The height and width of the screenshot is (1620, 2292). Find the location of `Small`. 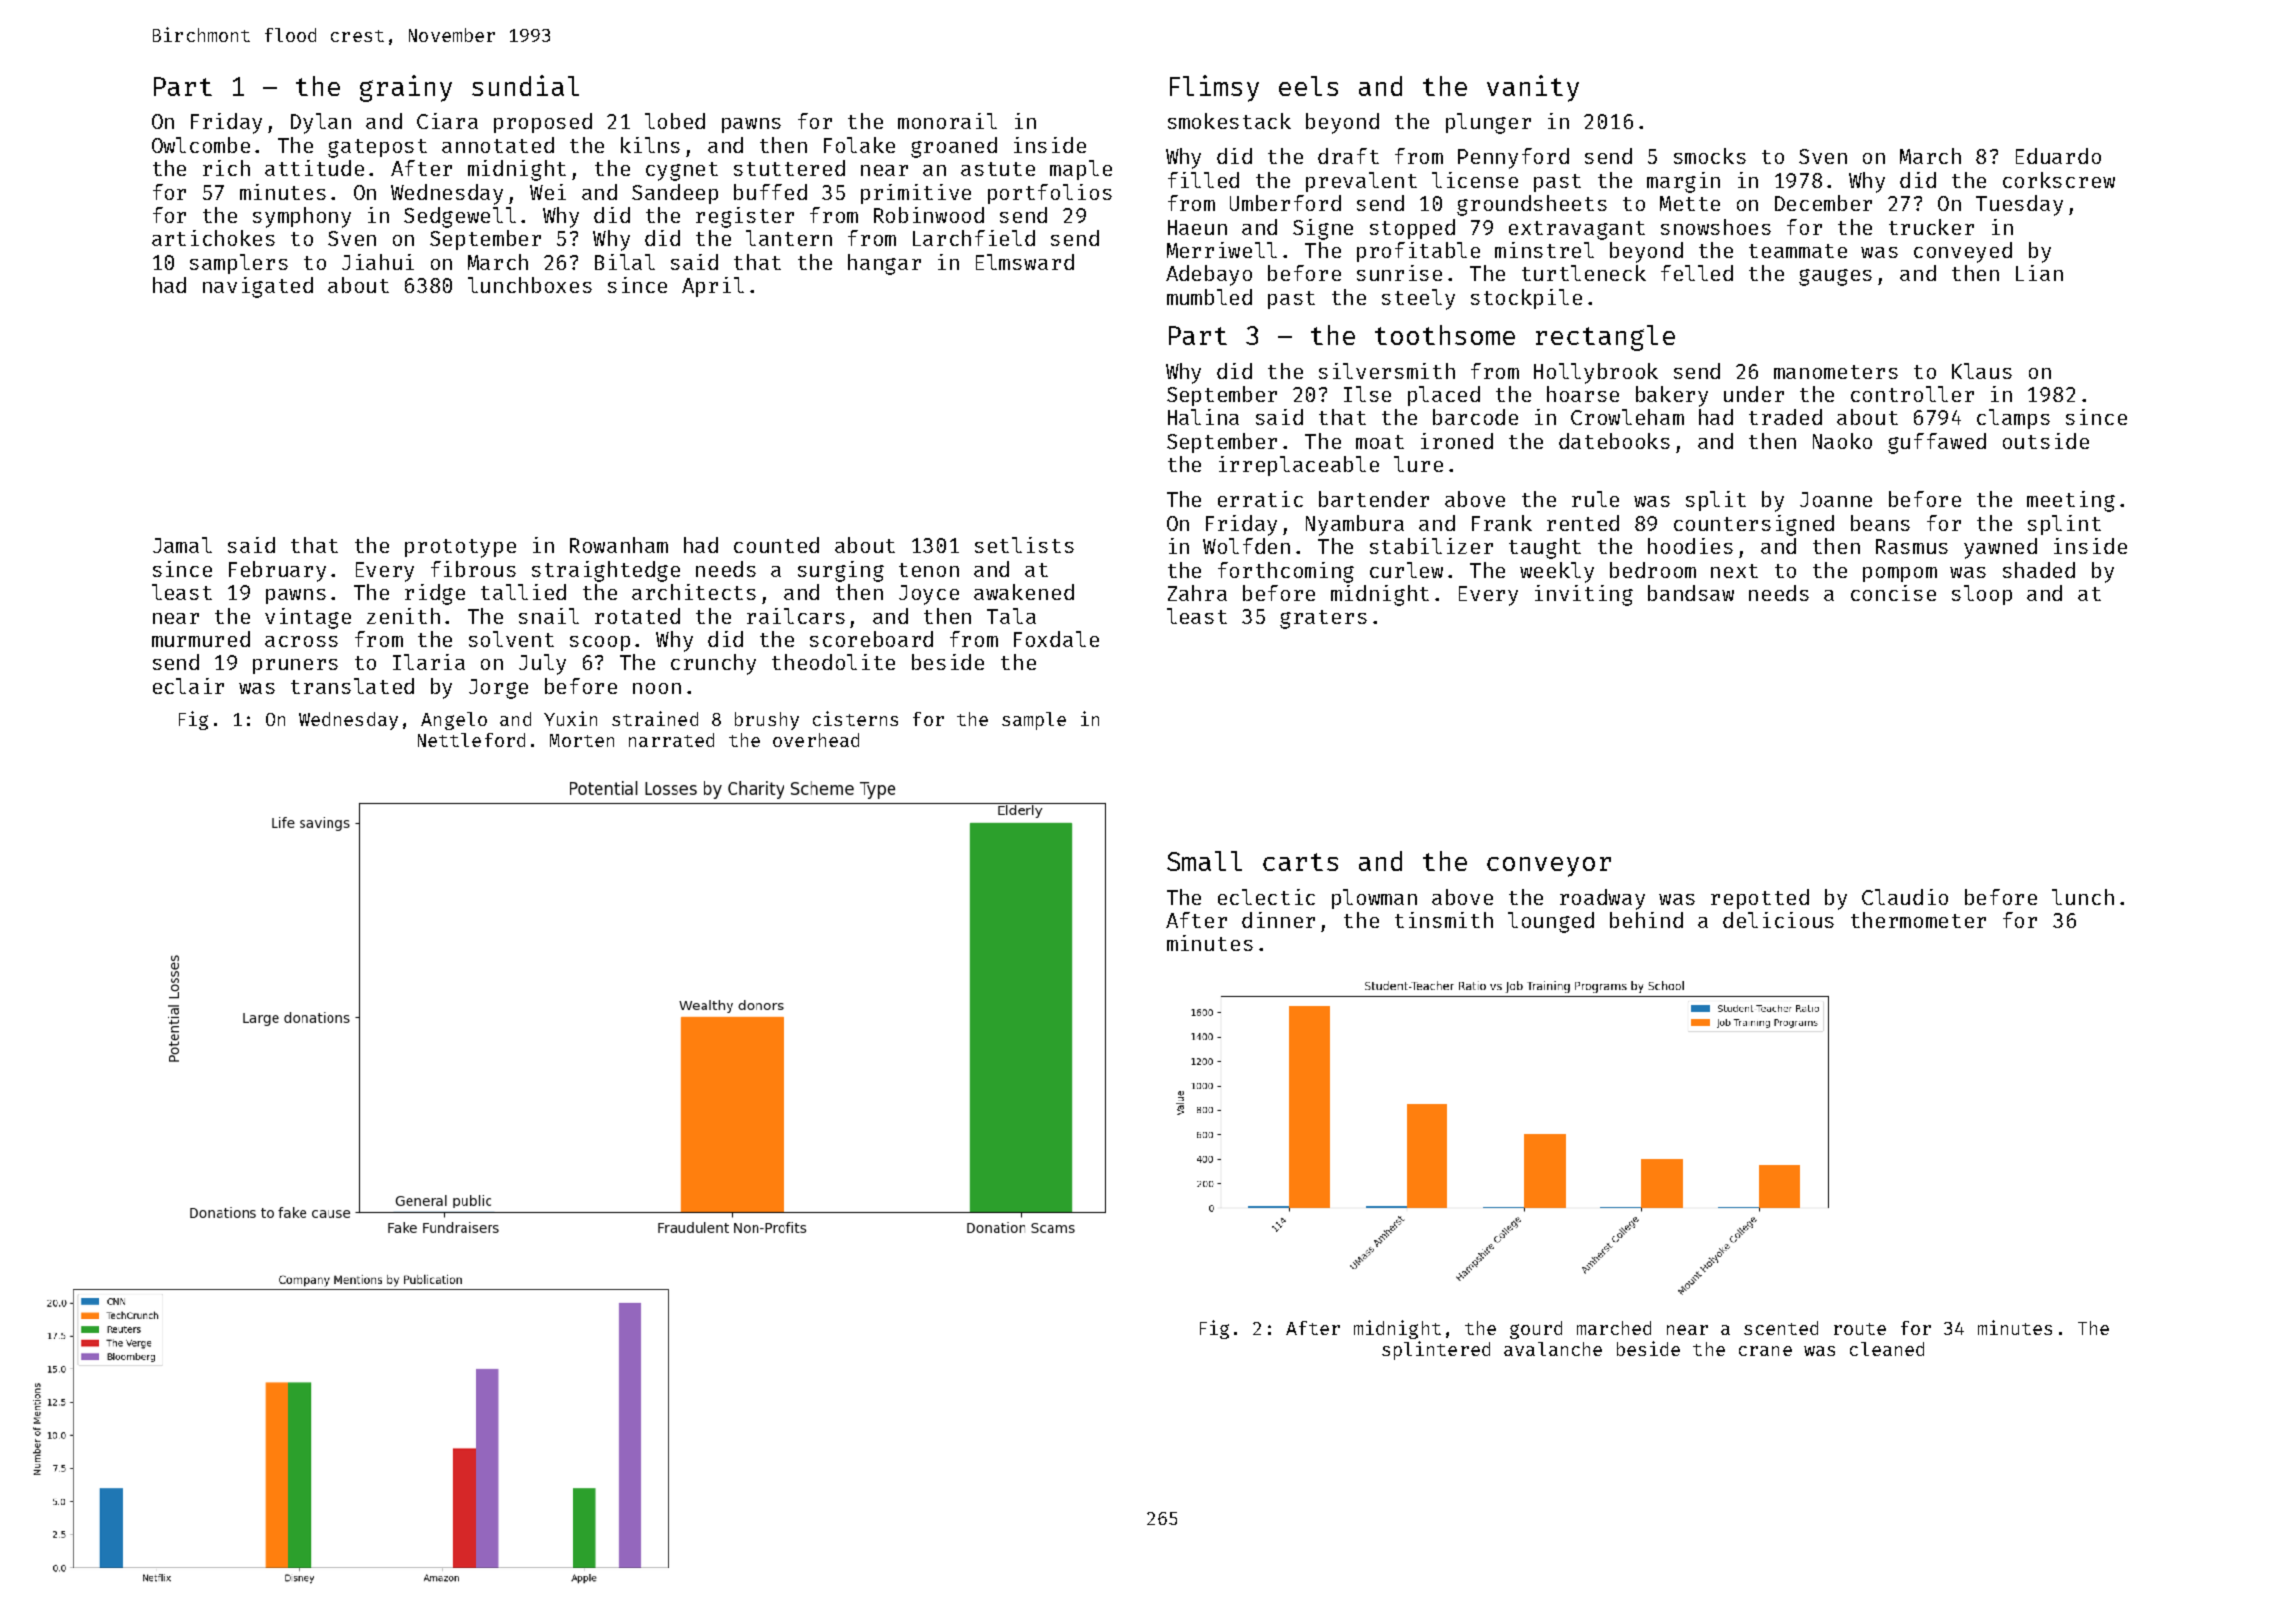

Small is located at coordinates (1204, 861).
